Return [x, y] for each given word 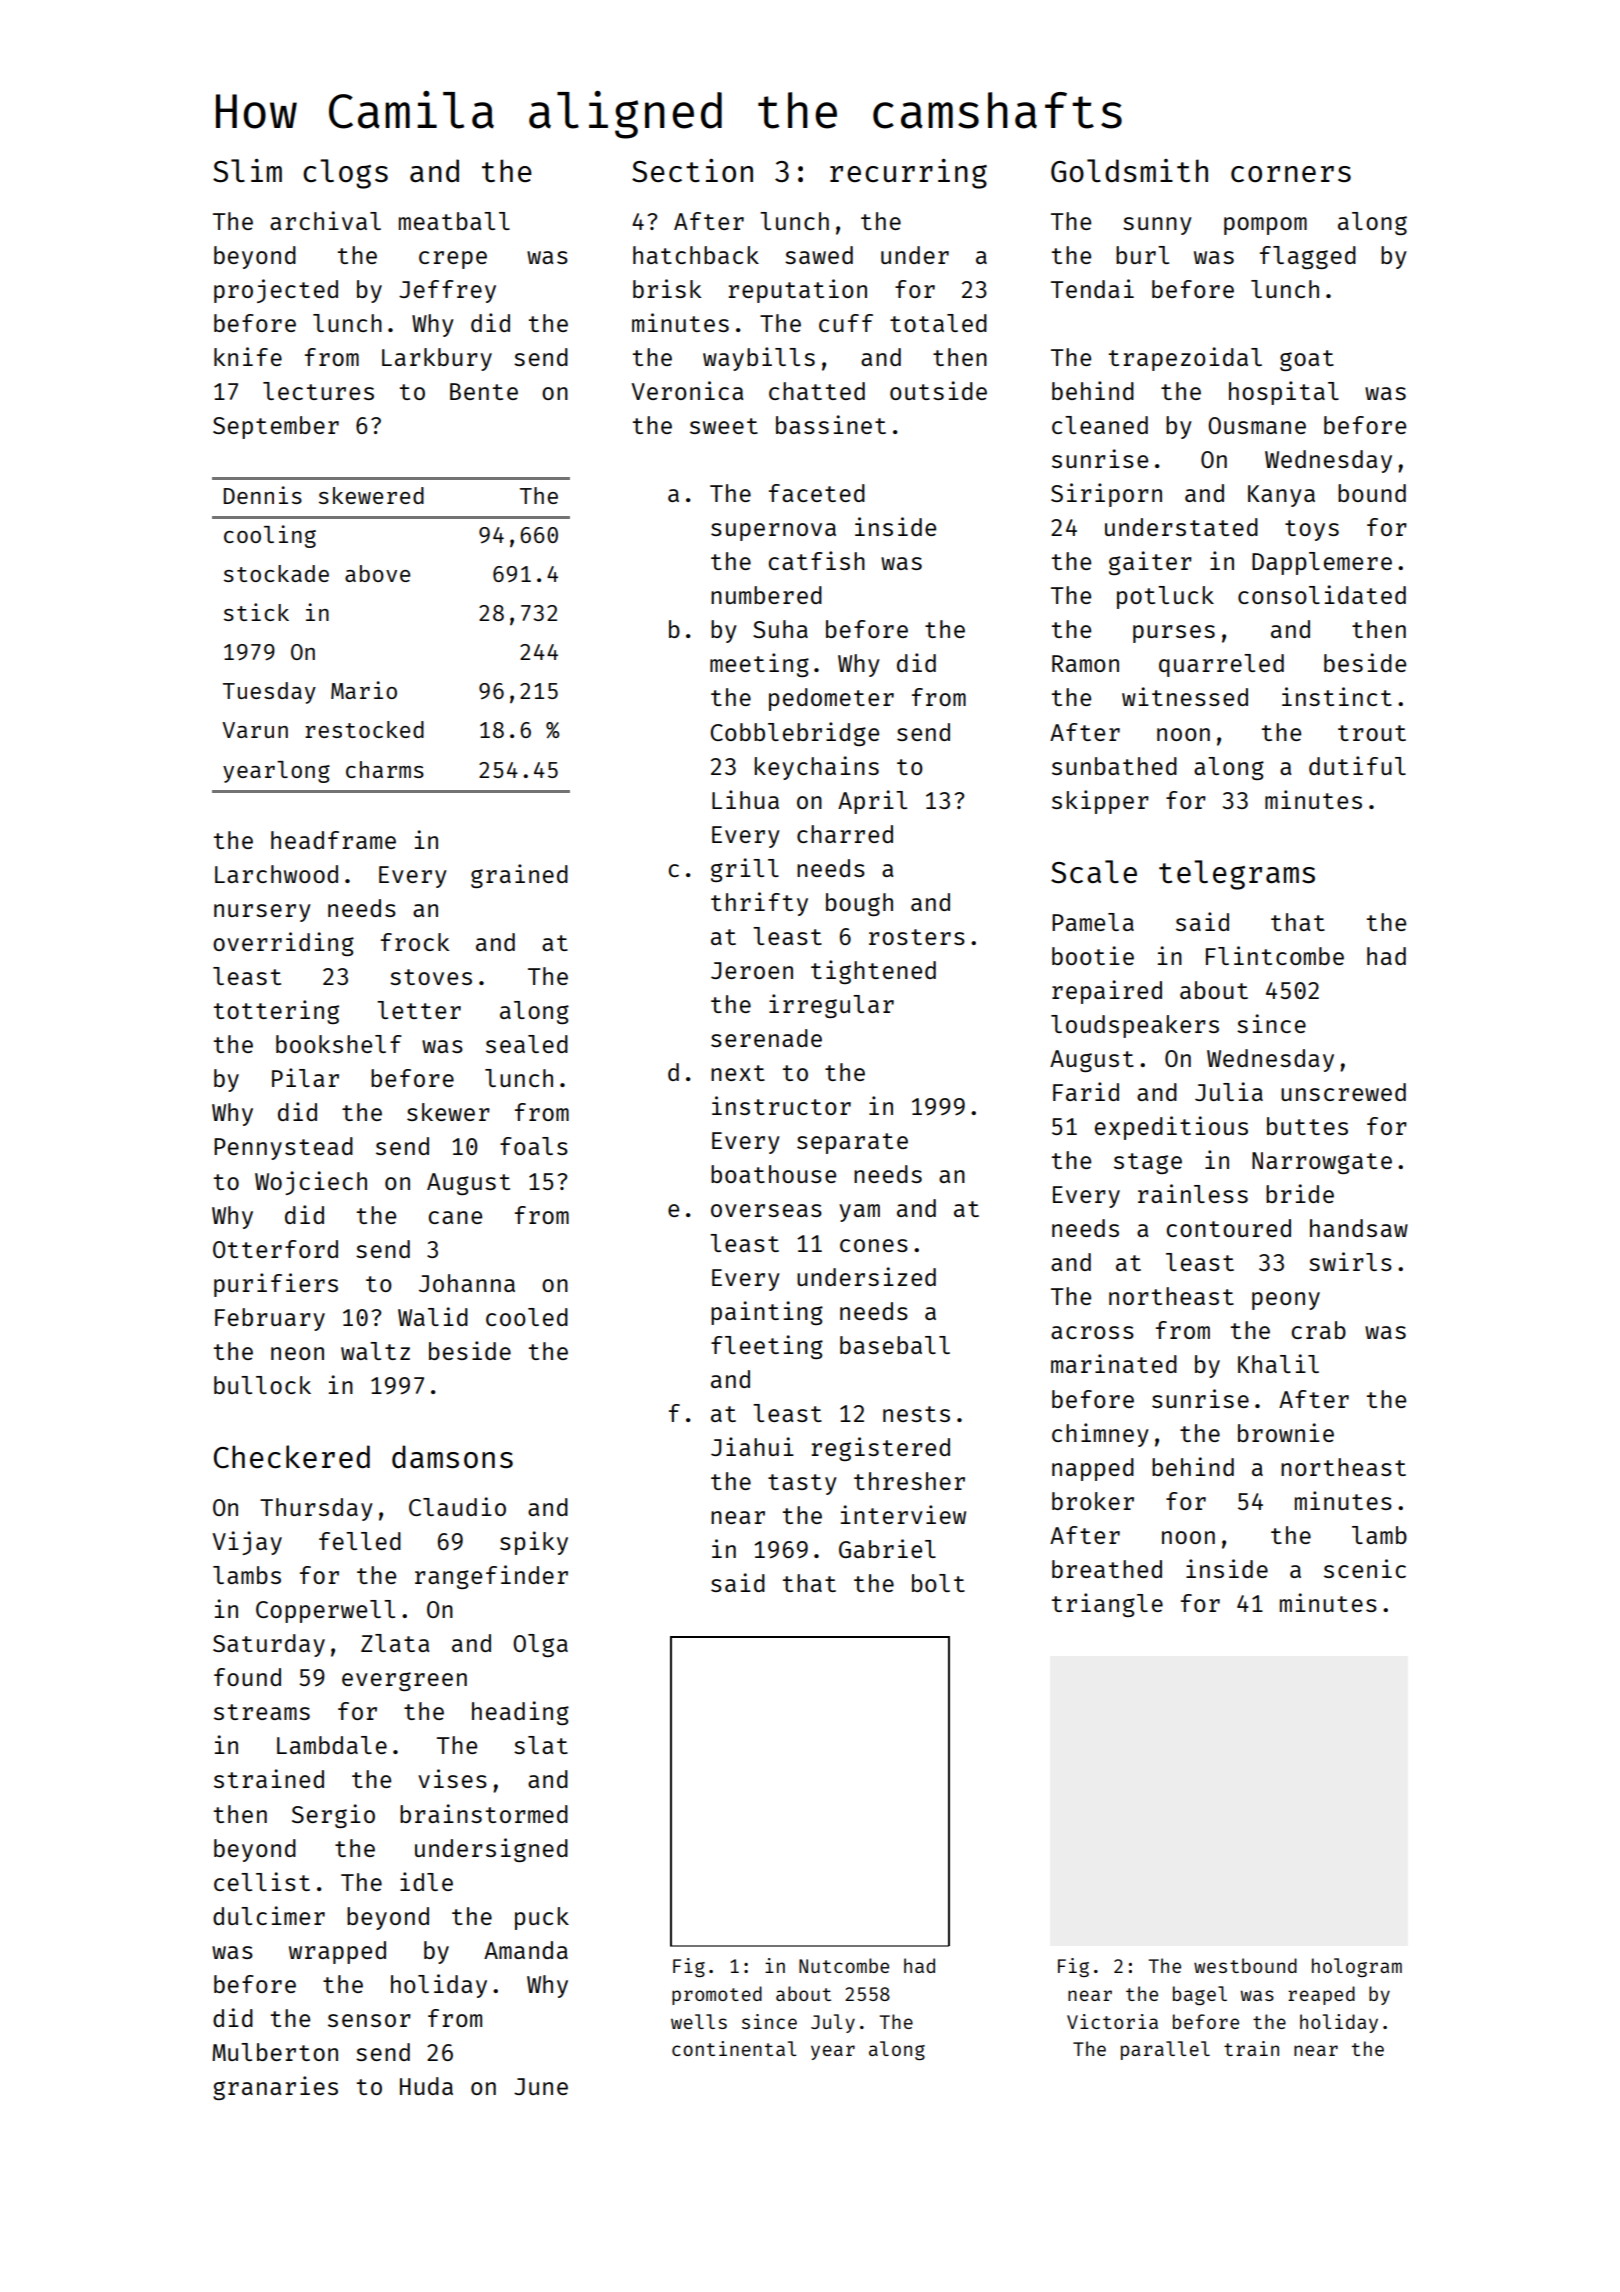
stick [256, 612]
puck [542, 1918]
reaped [1321, 1995]
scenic [1365, 1568]
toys [1312, 530]
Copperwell [325, 1611]
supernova [773, 532]
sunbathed [1114, 766]
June [541, 2086]
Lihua [745, 799]
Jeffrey [447, 291]
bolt [938, 1583]
